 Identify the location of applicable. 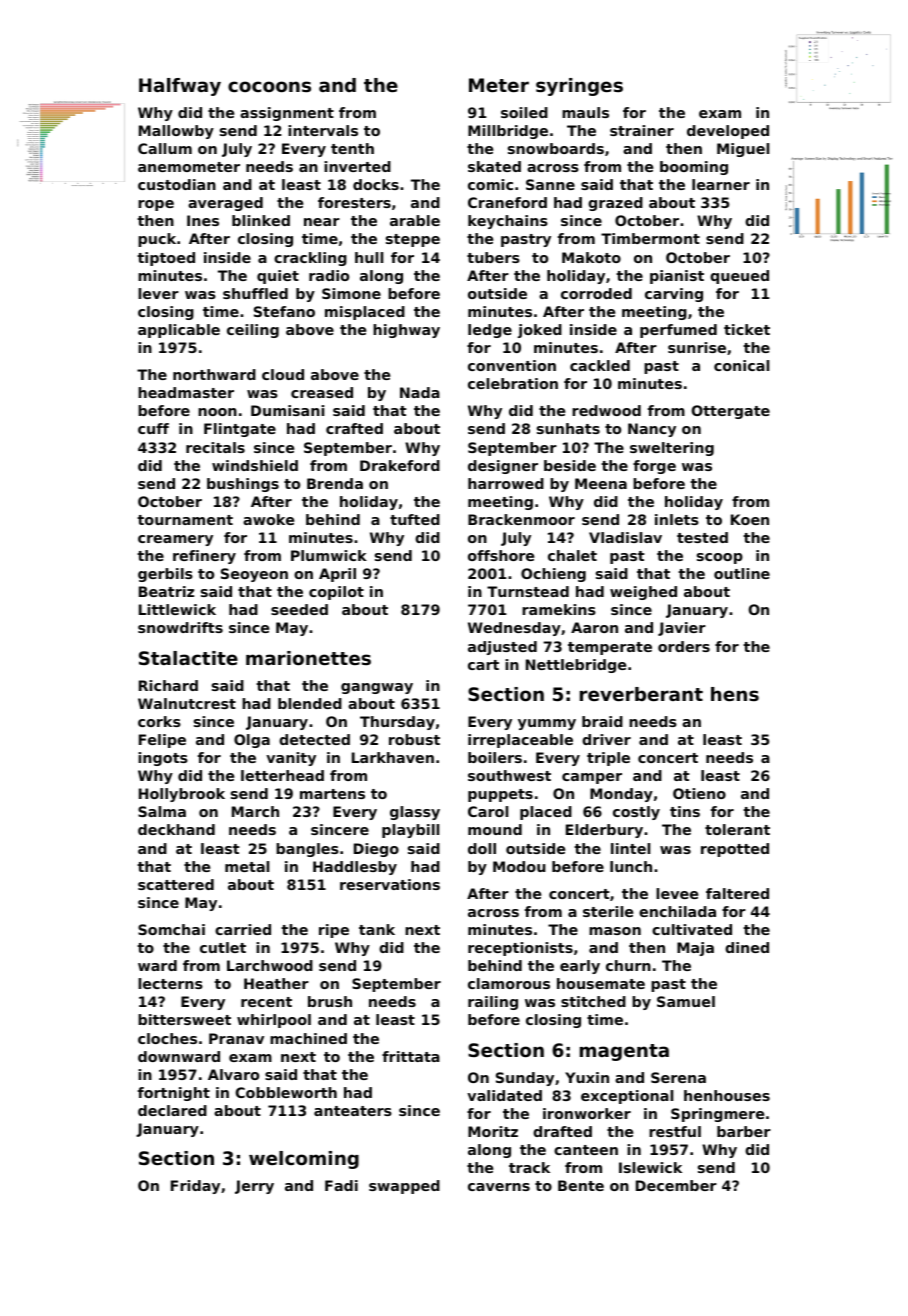
(179, 331).
